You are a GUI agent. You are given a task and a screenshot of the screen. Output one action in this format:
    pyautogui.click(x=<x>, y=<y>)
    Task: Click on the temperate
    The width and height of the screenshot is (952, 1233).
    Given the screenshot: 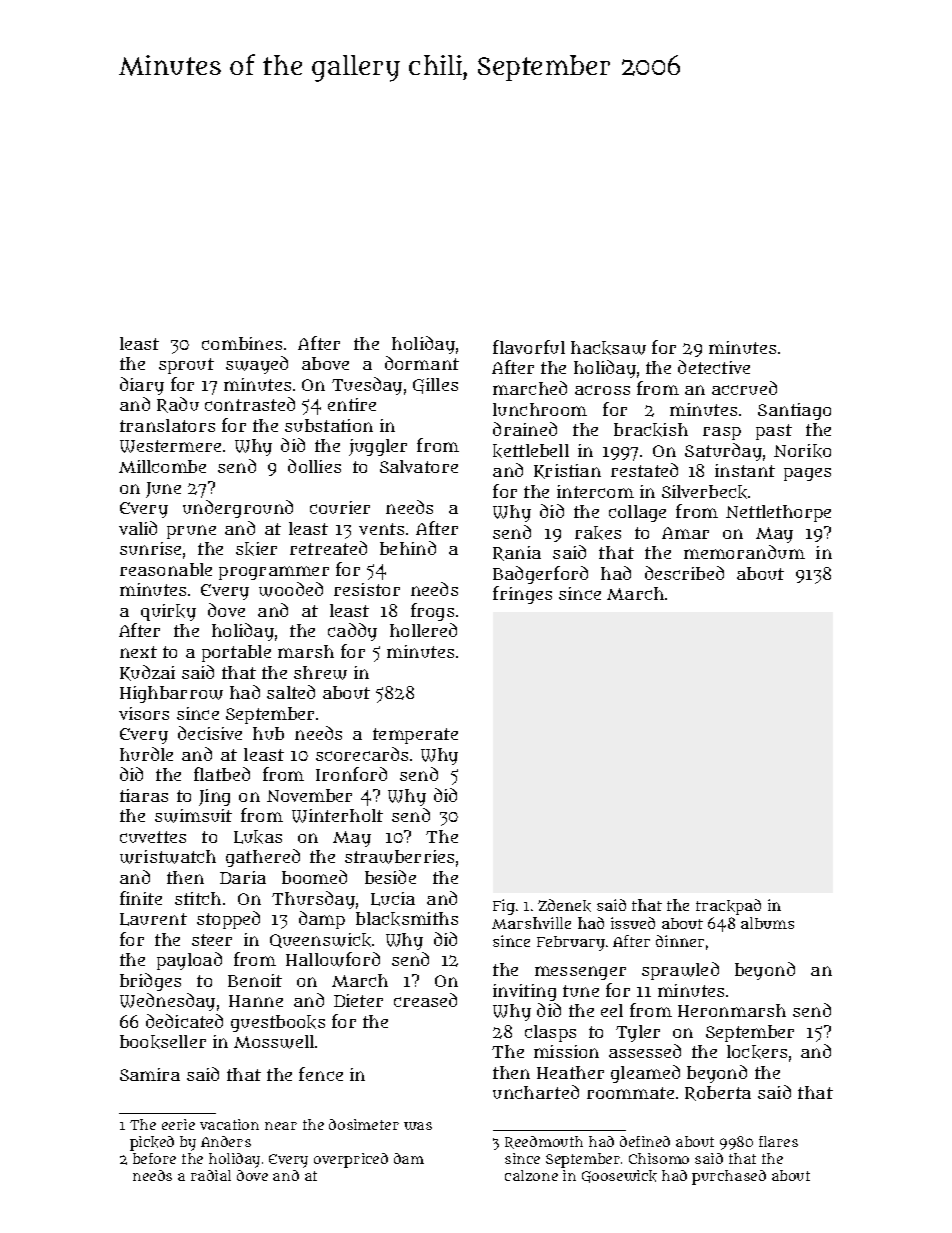 What is the action you would take?
    pyautogui.click(x=415, y=736)
